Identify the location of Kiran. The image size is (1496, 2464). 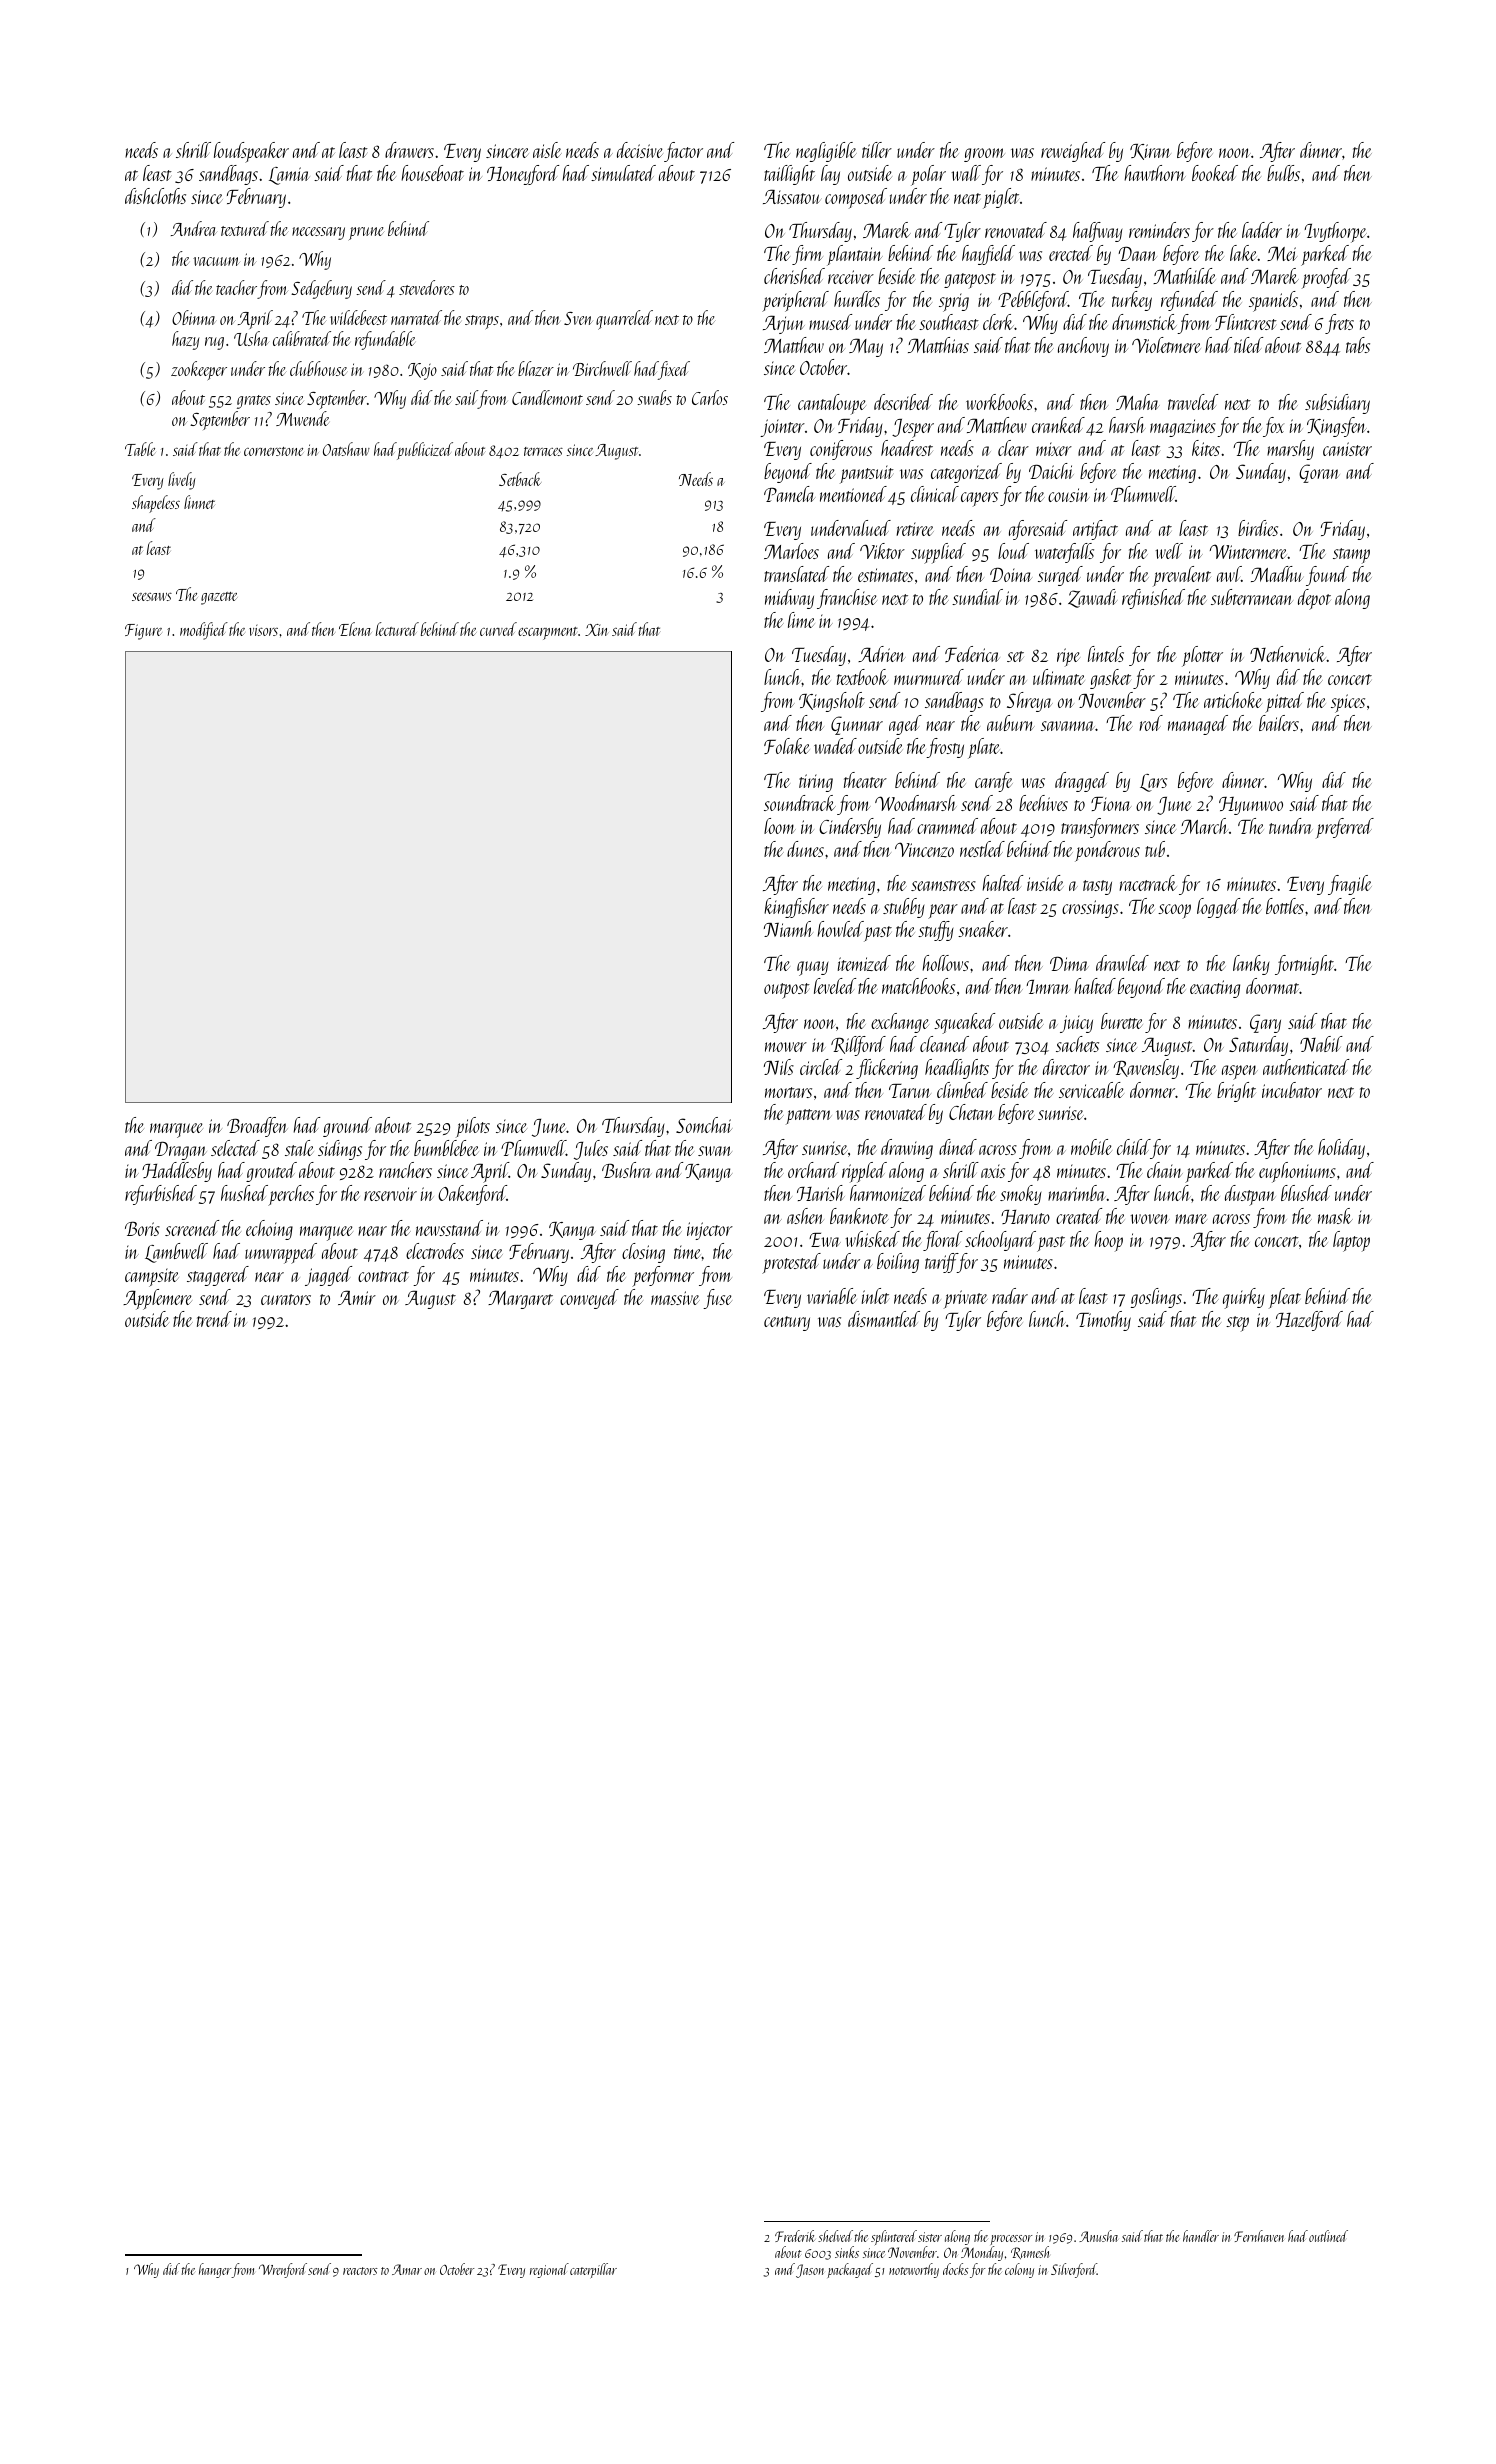
(1150, 152).
